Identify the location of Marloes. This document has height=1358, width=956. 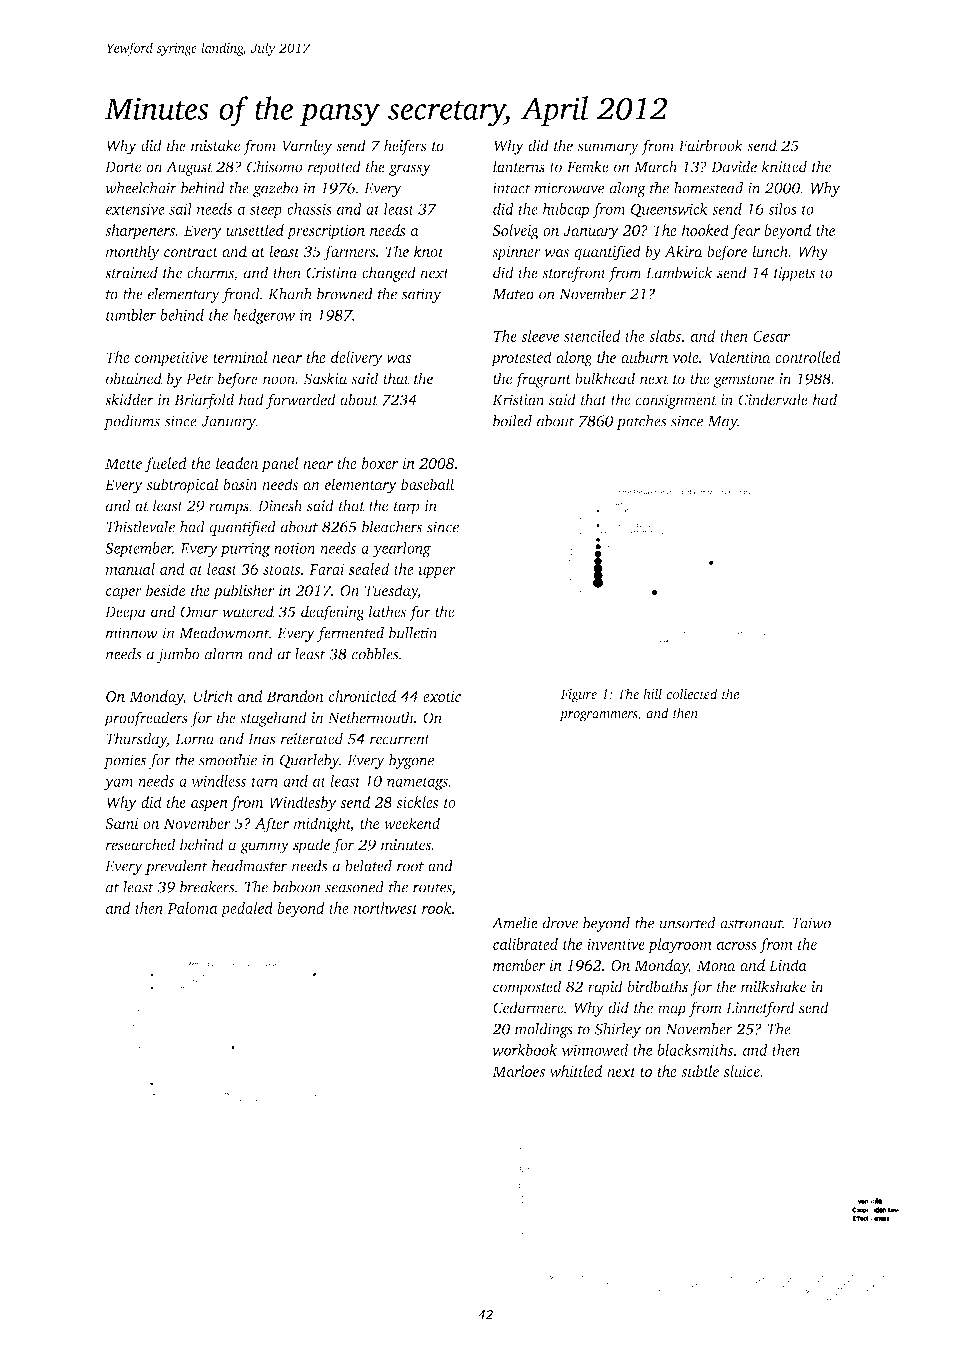
(518, 1071).
